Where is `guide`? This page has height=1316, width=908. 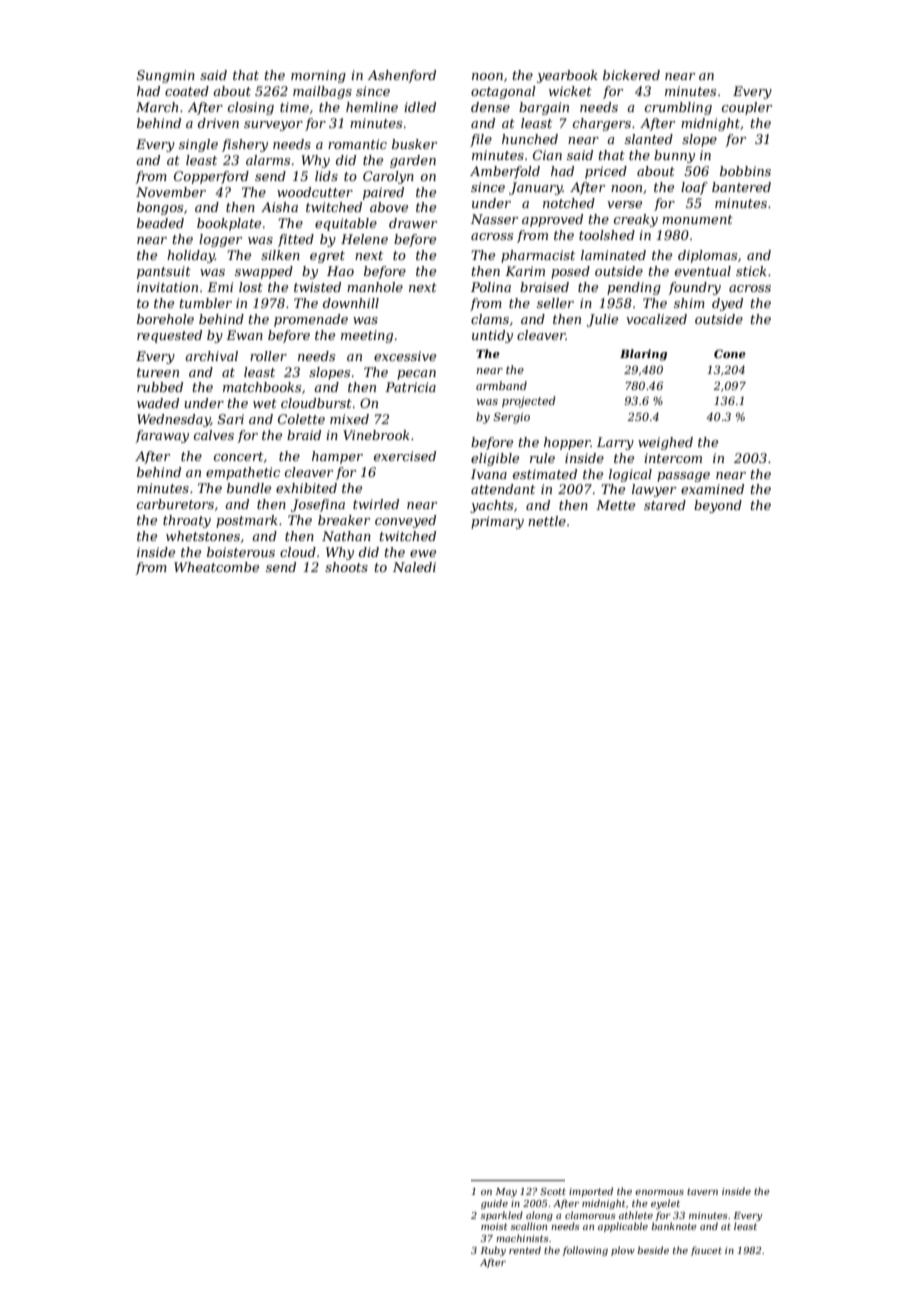
guide is located at coordinates (494, 1204).
